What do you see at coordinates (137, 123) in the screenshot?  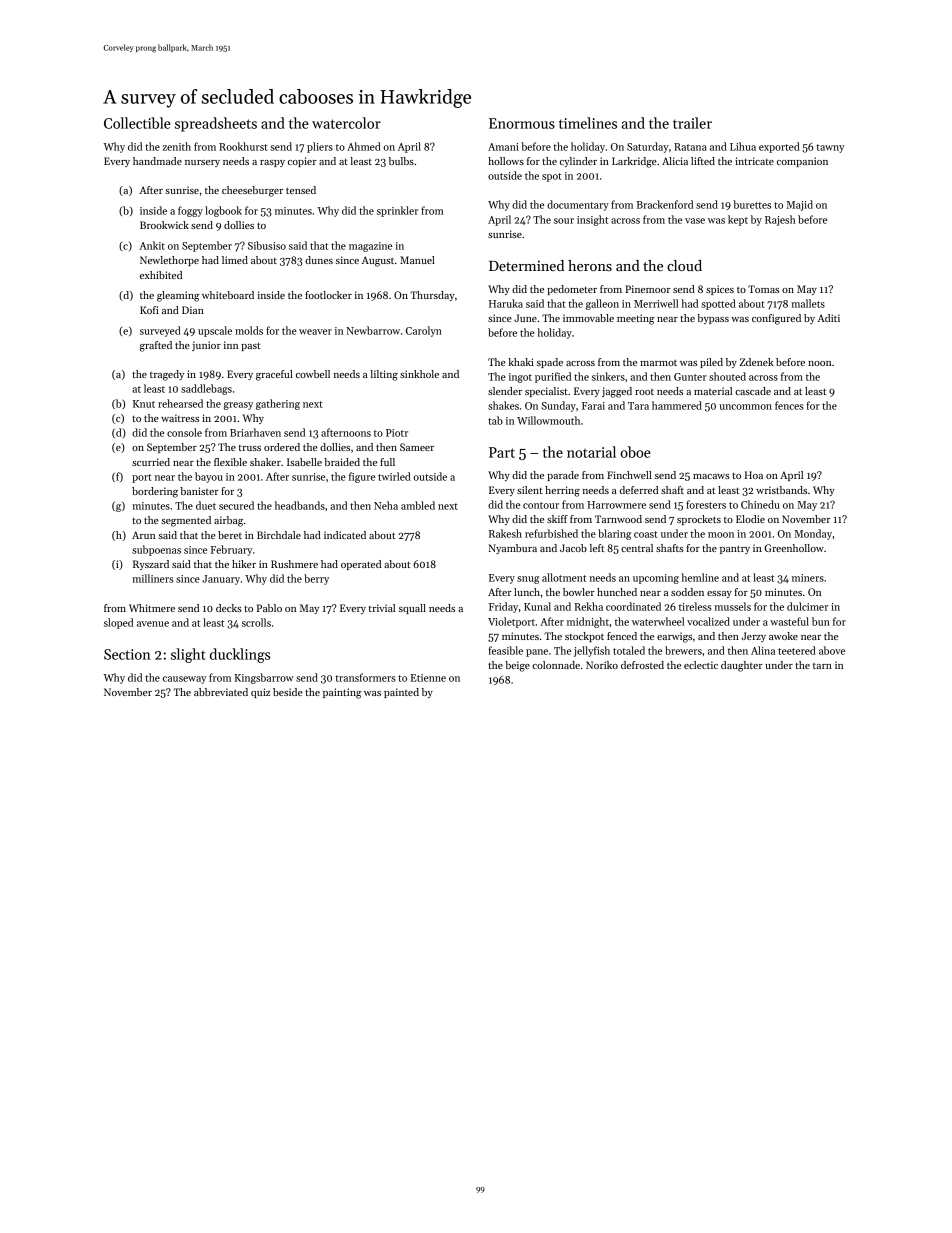 I see `Collectible` at bounding box center [137, 123].
